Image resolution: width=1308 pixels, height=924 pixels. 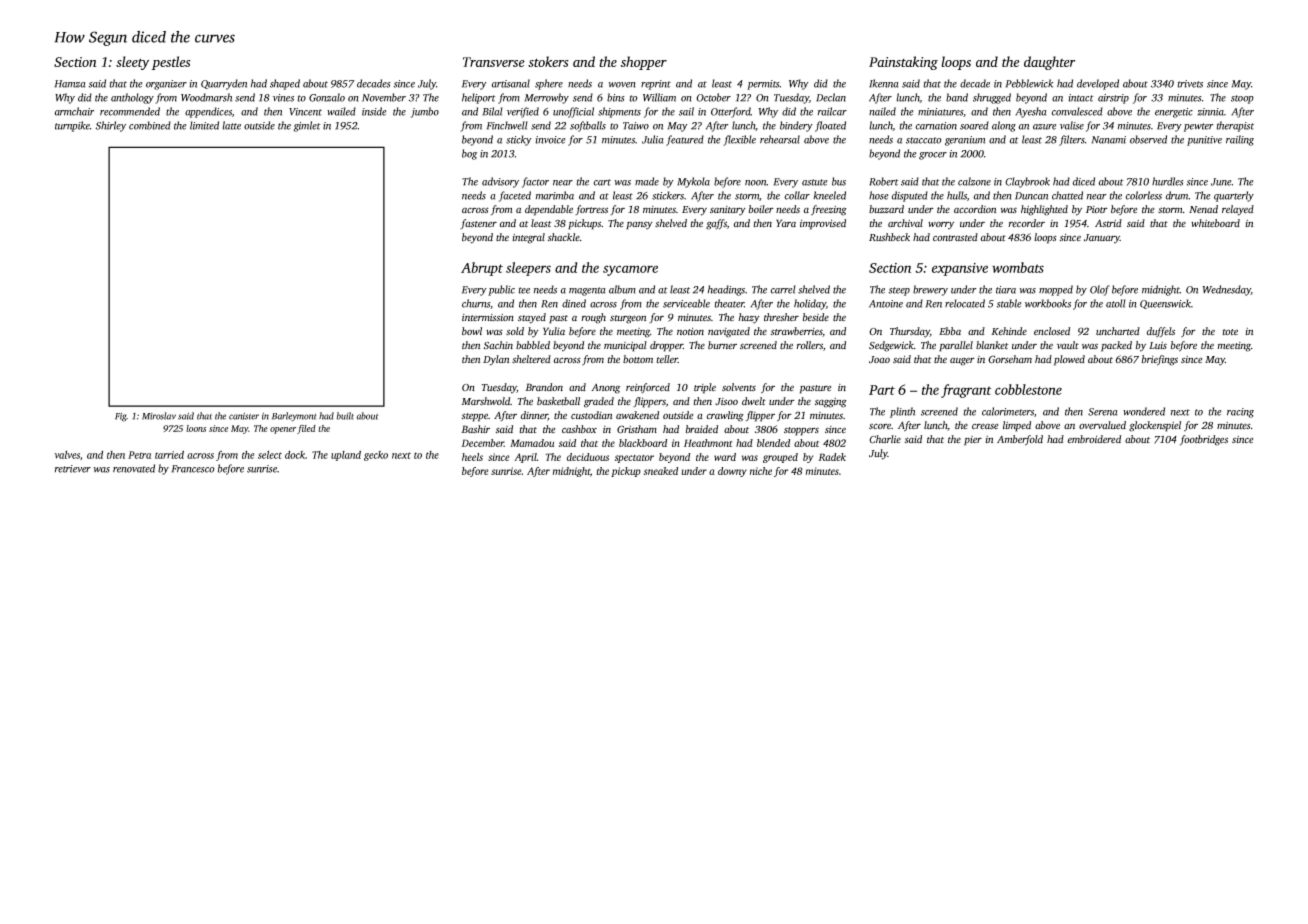 I want to click on sticky, so click(x=519, y=140).
